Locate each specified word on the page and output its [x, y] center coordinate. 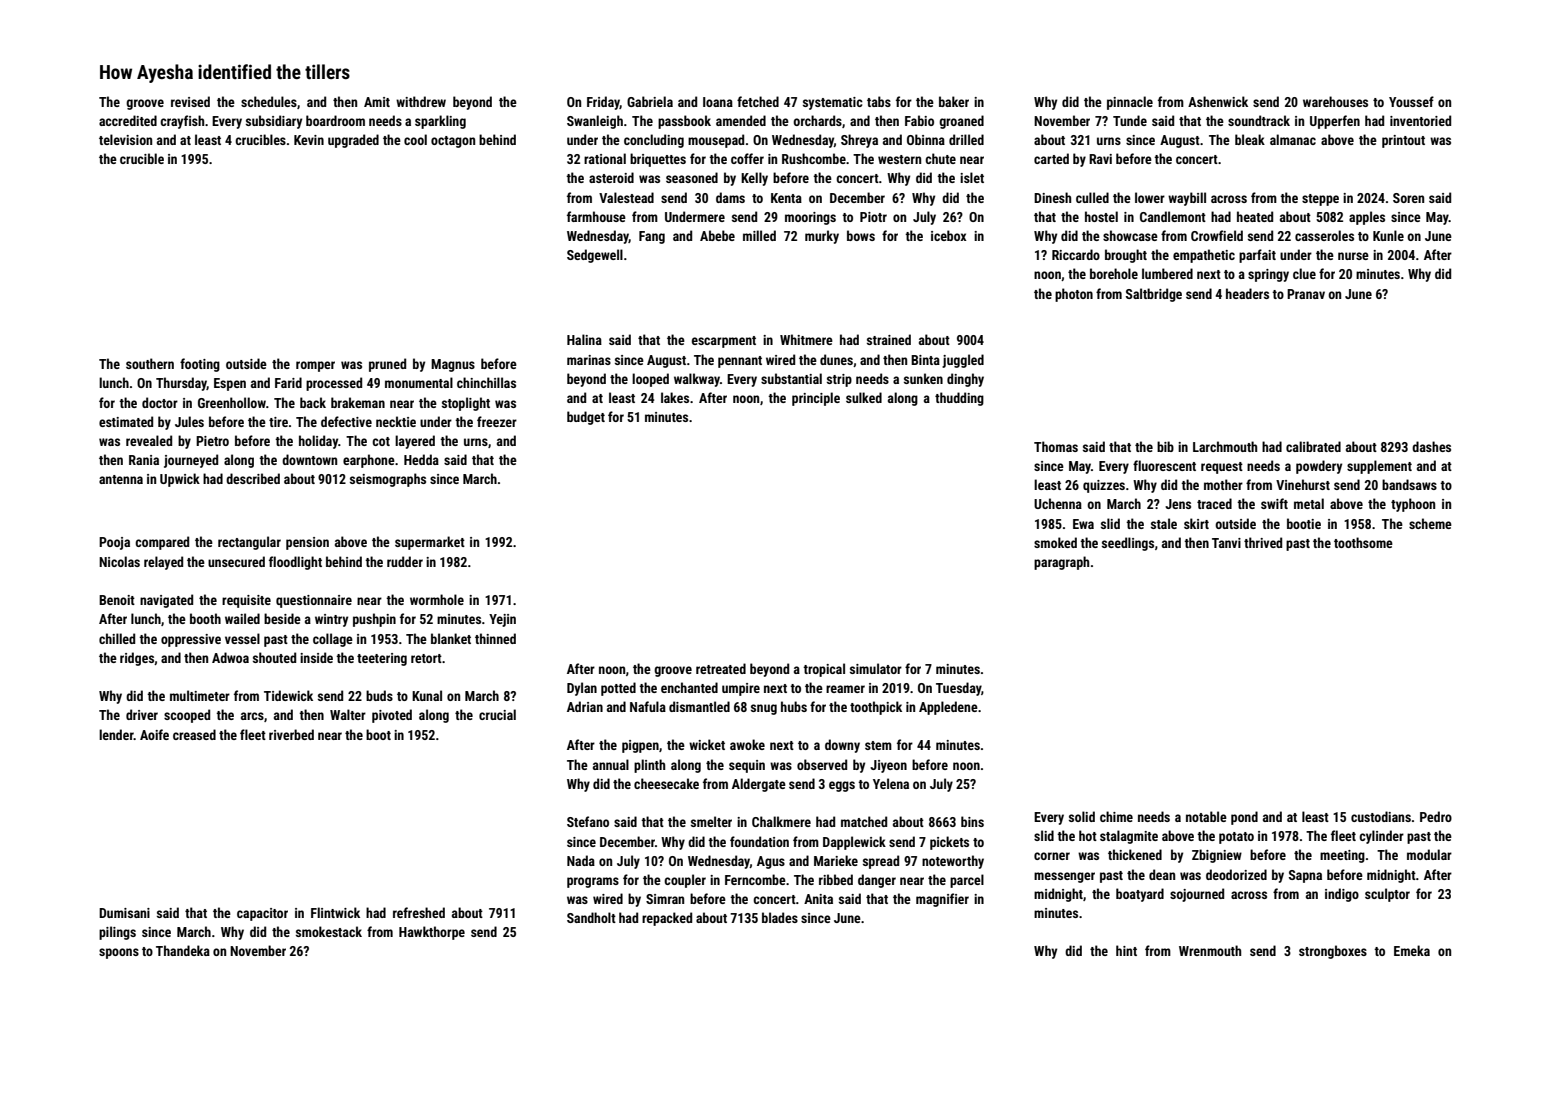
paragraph [1061, 563]
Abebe [717, 235]
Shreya [859, 141]
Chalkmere [781, 821]
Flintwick [335, 912]
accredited [128, 120]
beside [282, 618]
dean [1162, 874]
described [253, 478]
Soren [1408, 198]
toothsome [1363, 542]
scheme [1430, 523]
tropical [824, 670]
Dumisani [124, 913]
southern [150, 363]
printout [1403, 141]
